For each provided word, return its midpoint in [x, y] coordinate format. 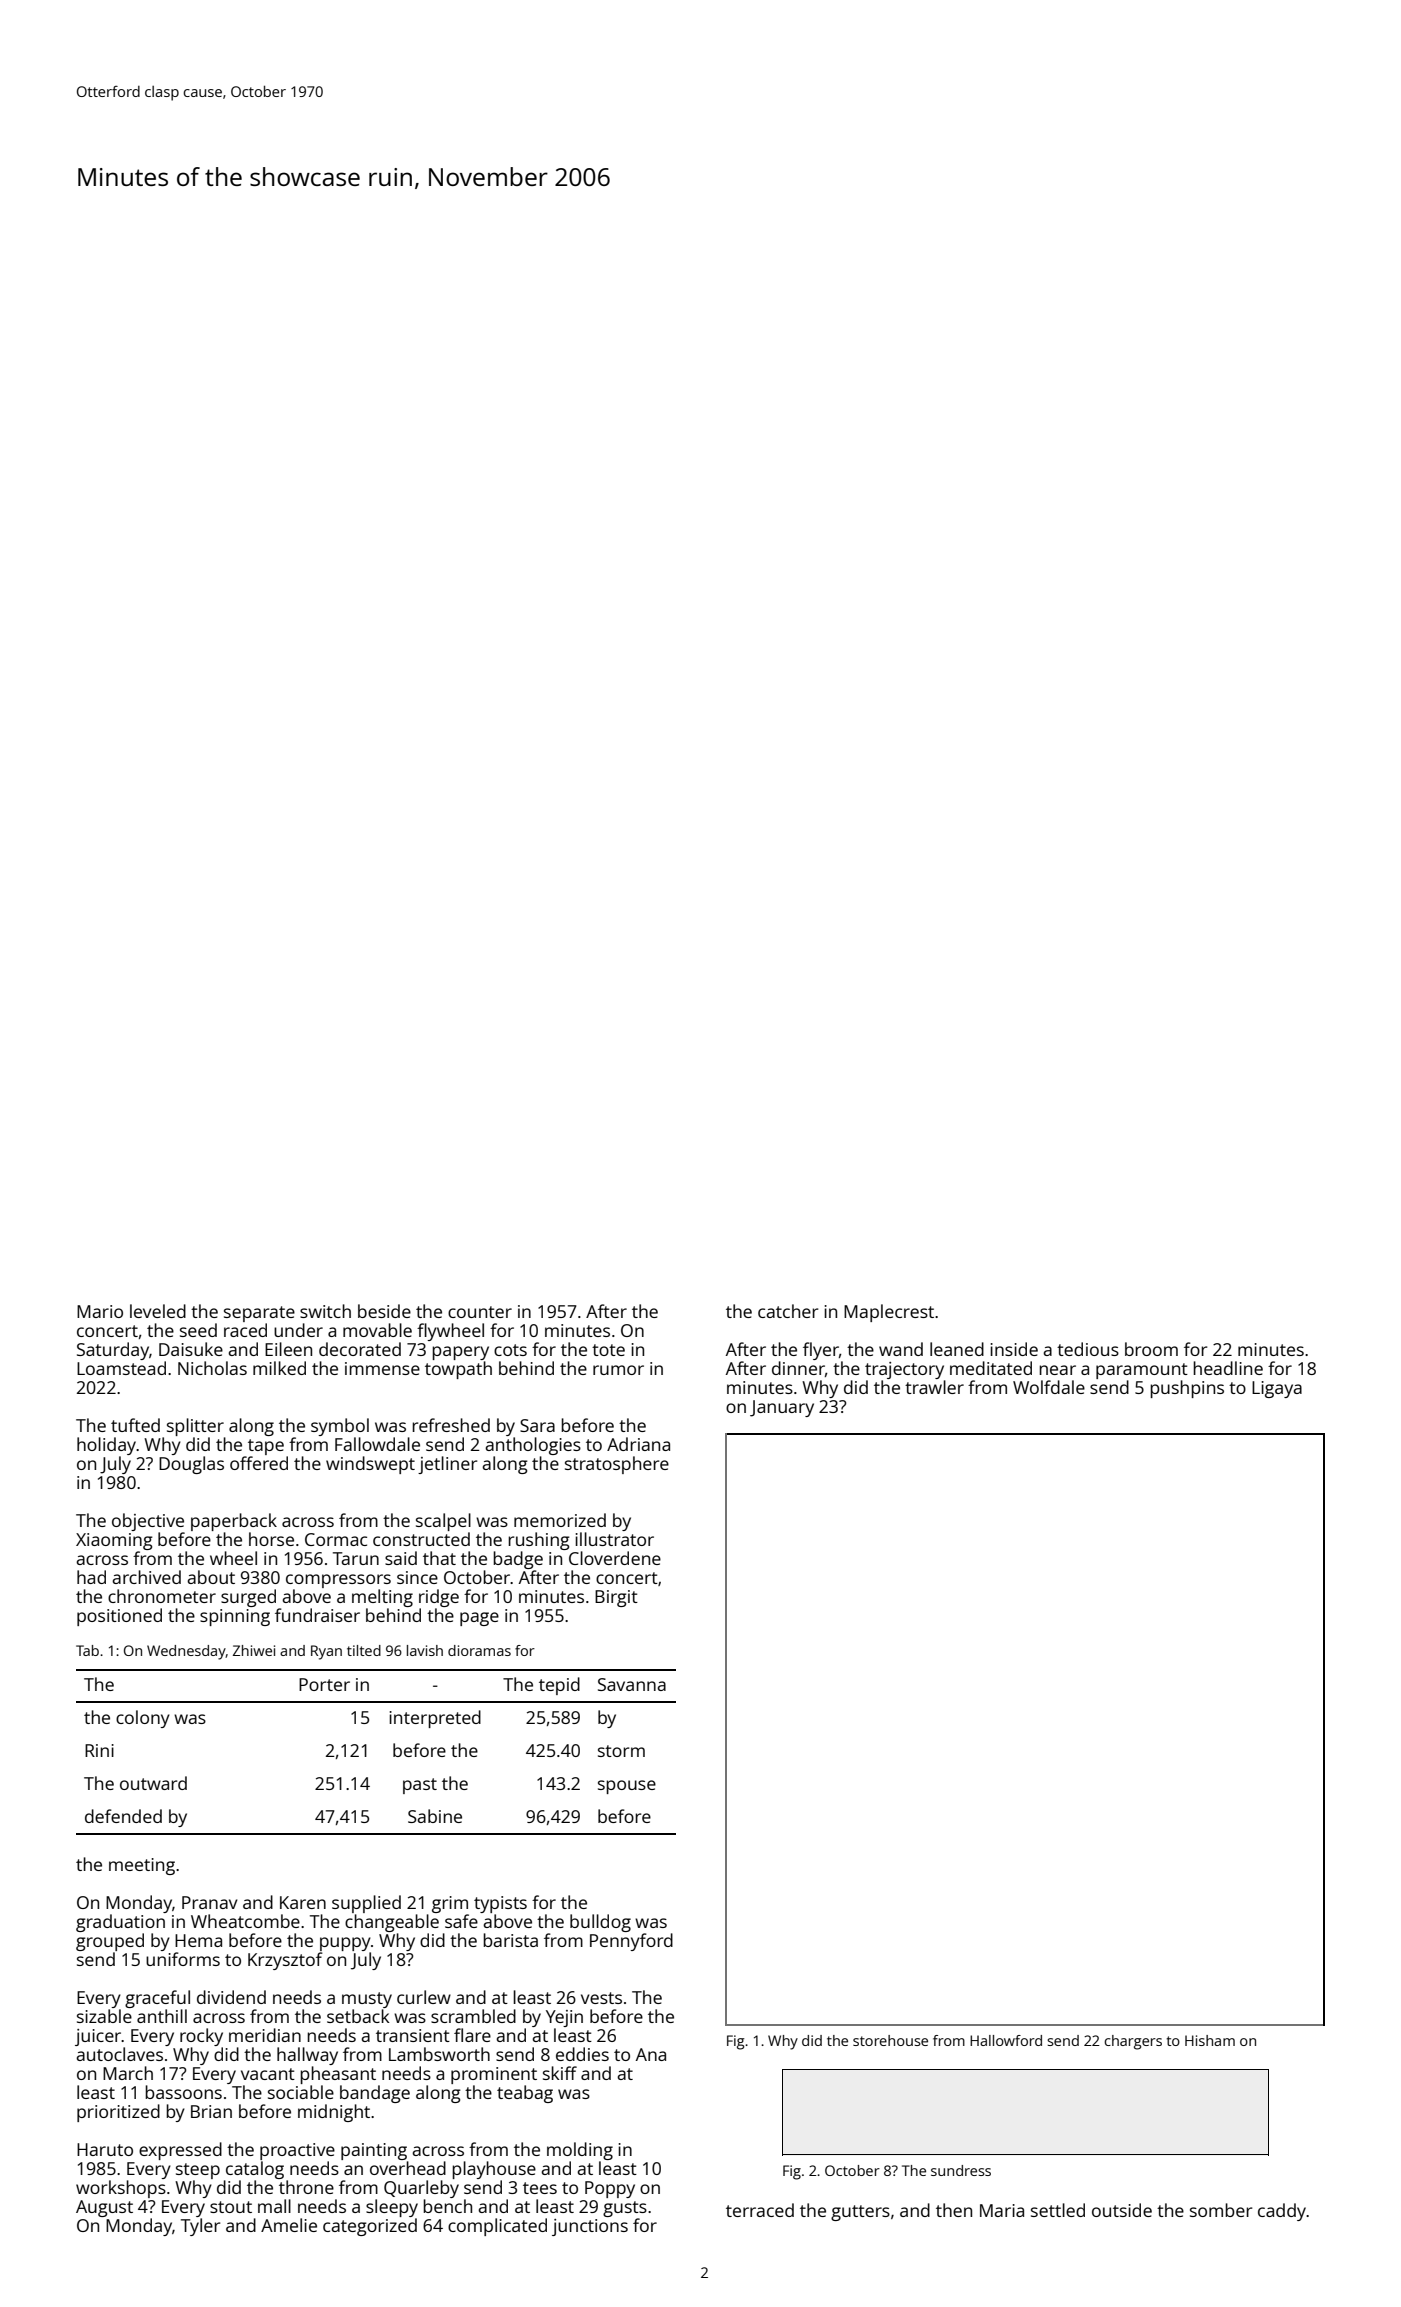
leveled [158, 1311]
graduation [120, 1923]
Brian [211, 2111]
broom [1151, 1349]
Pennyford [631, 1942]
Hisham [1210, 2040]
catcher [788, 1311]
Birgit [616, 1598]
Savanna [632, 1684]
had [91, 1577]
